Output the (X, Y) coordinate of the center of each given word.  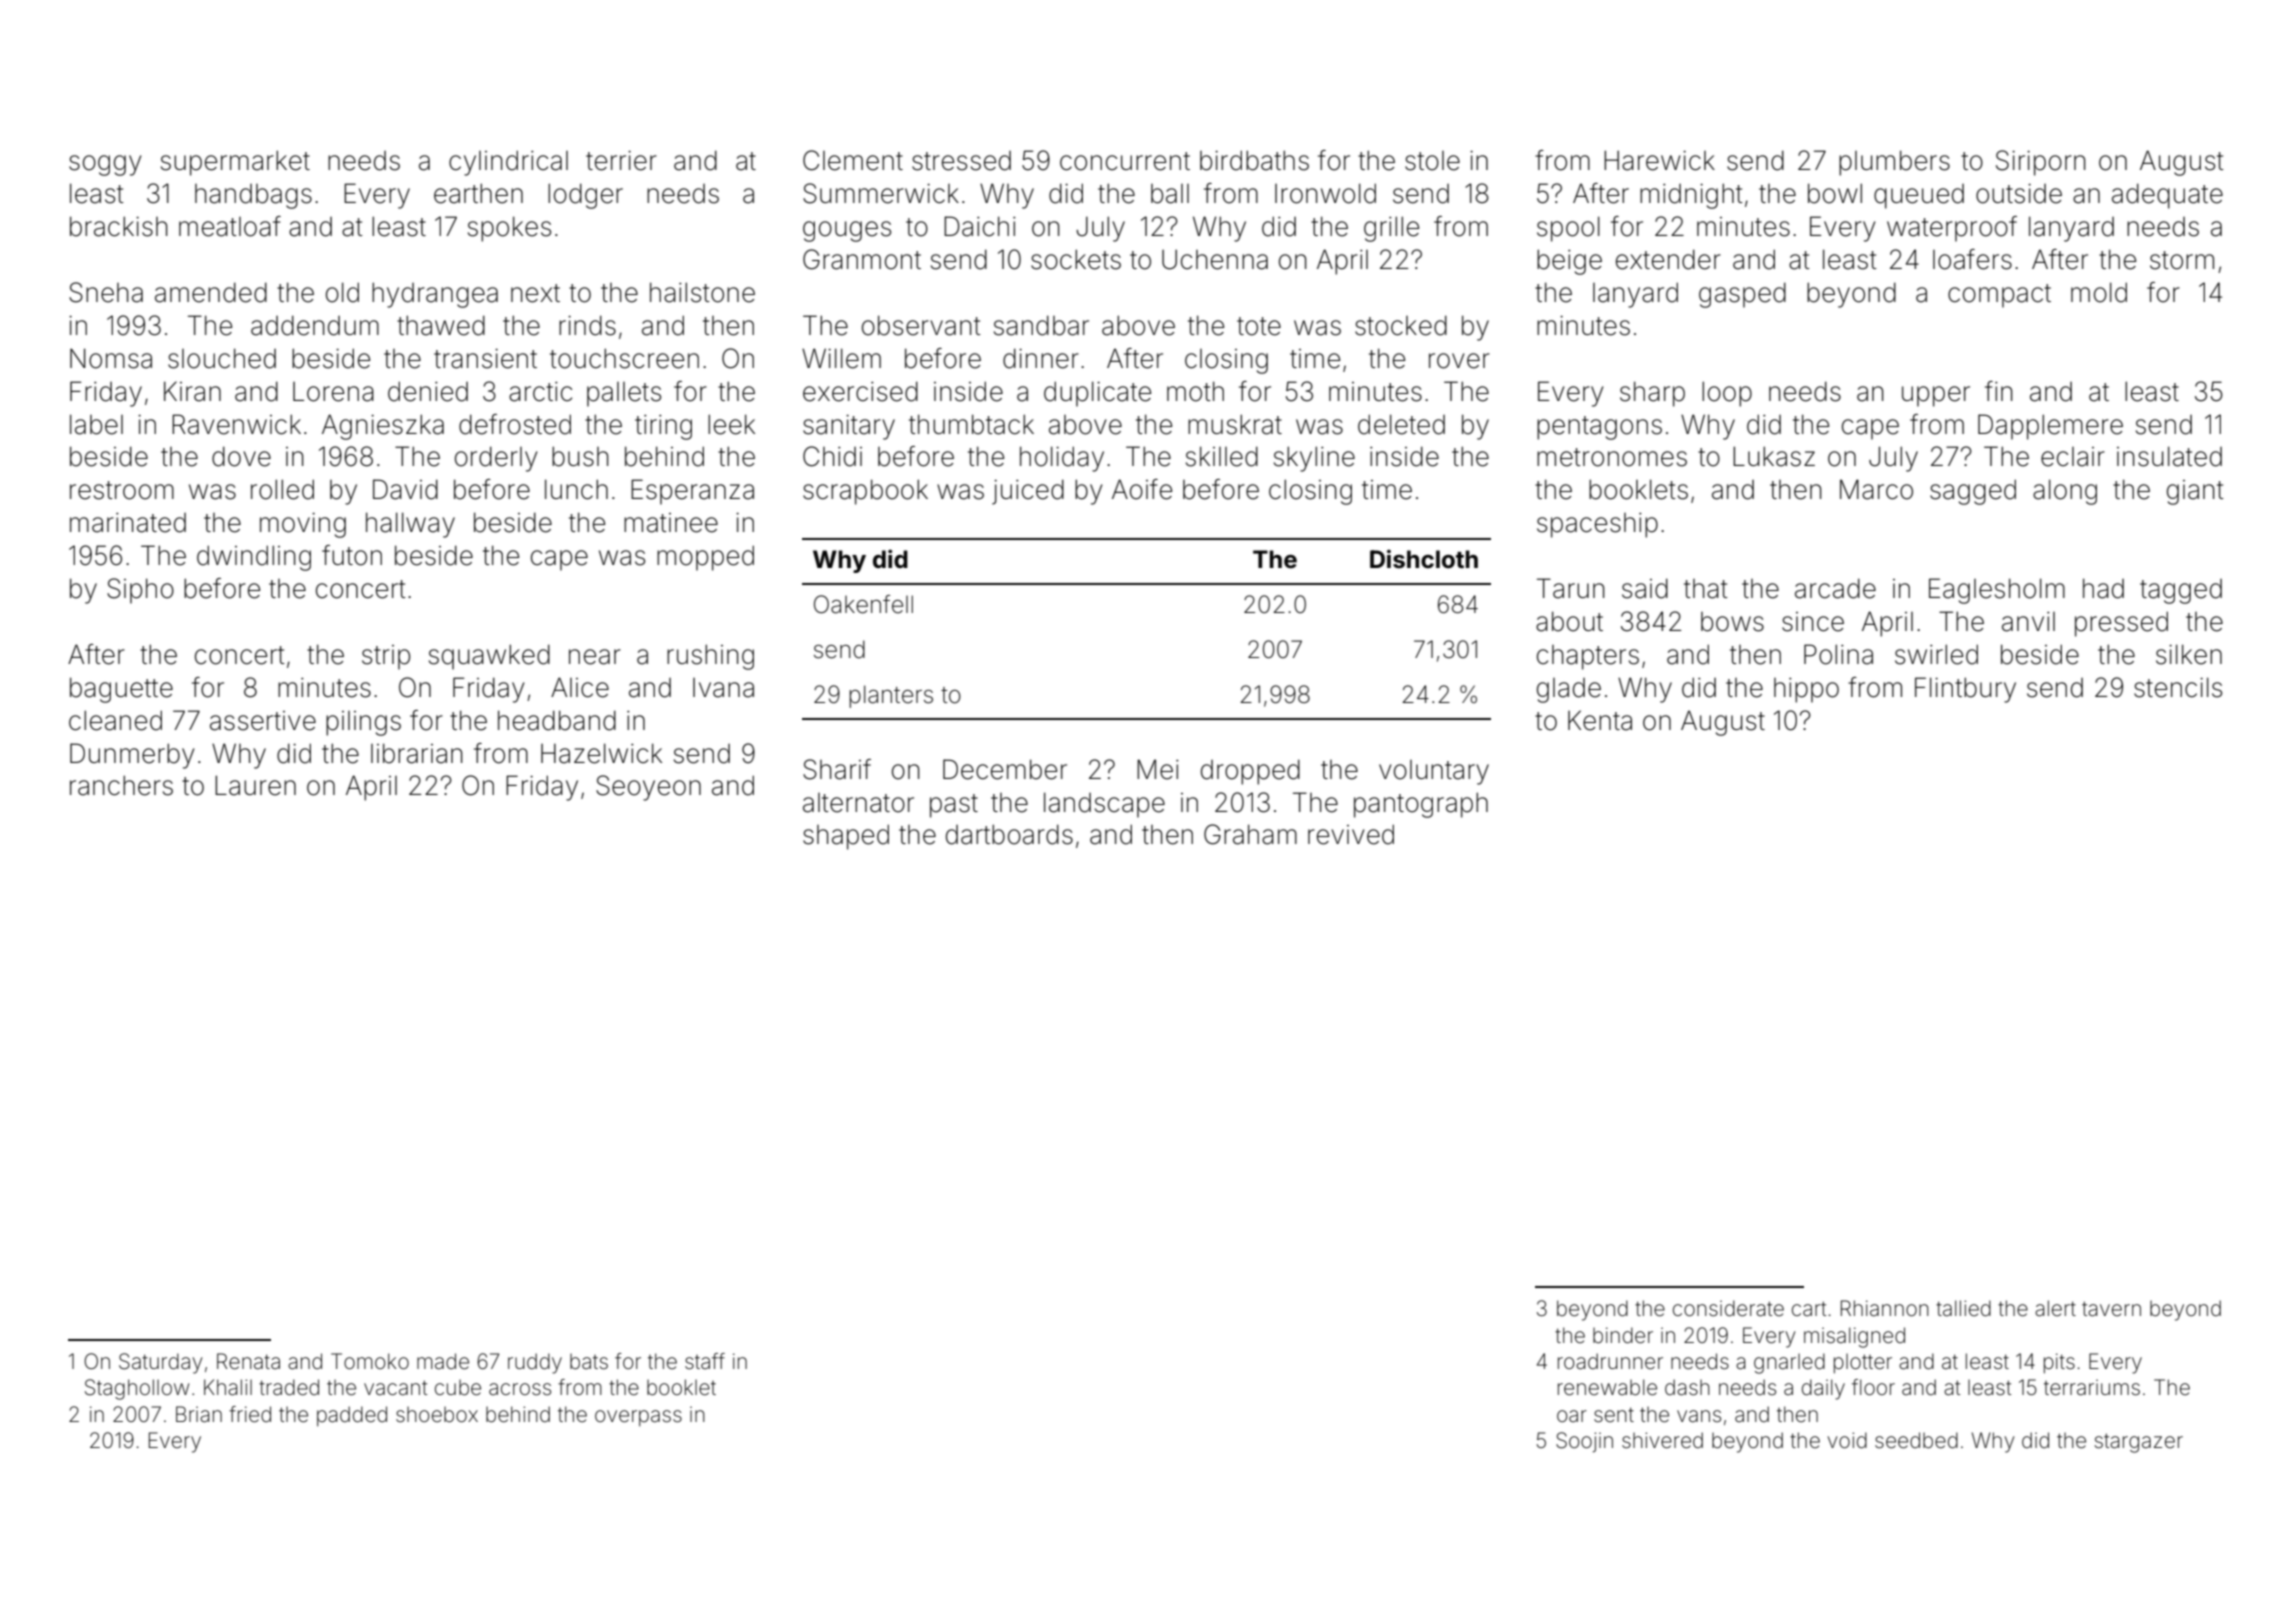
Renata (248, 1361)
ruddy (535, 1363)
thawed (441, 325)
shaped (846, 837)
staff (705, 1361)
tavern (2111, 1309)
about (1569, 621)
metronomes (1612, 457)
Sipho (140, 591)
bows (1732, 622)
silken (2189, 654)
